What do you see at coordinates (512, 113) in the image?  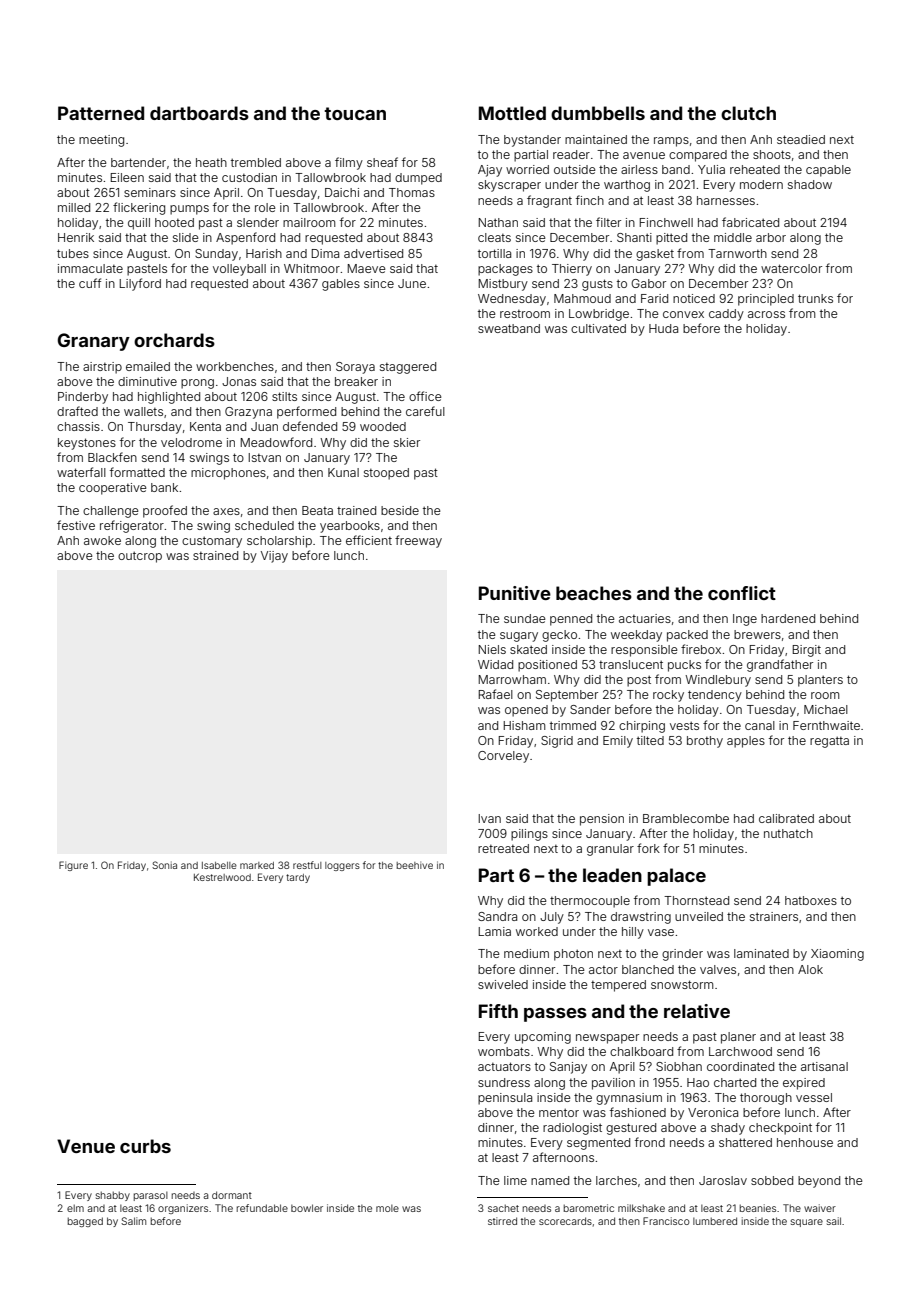 I see `Mottled` at bounding box center [512, 113].
